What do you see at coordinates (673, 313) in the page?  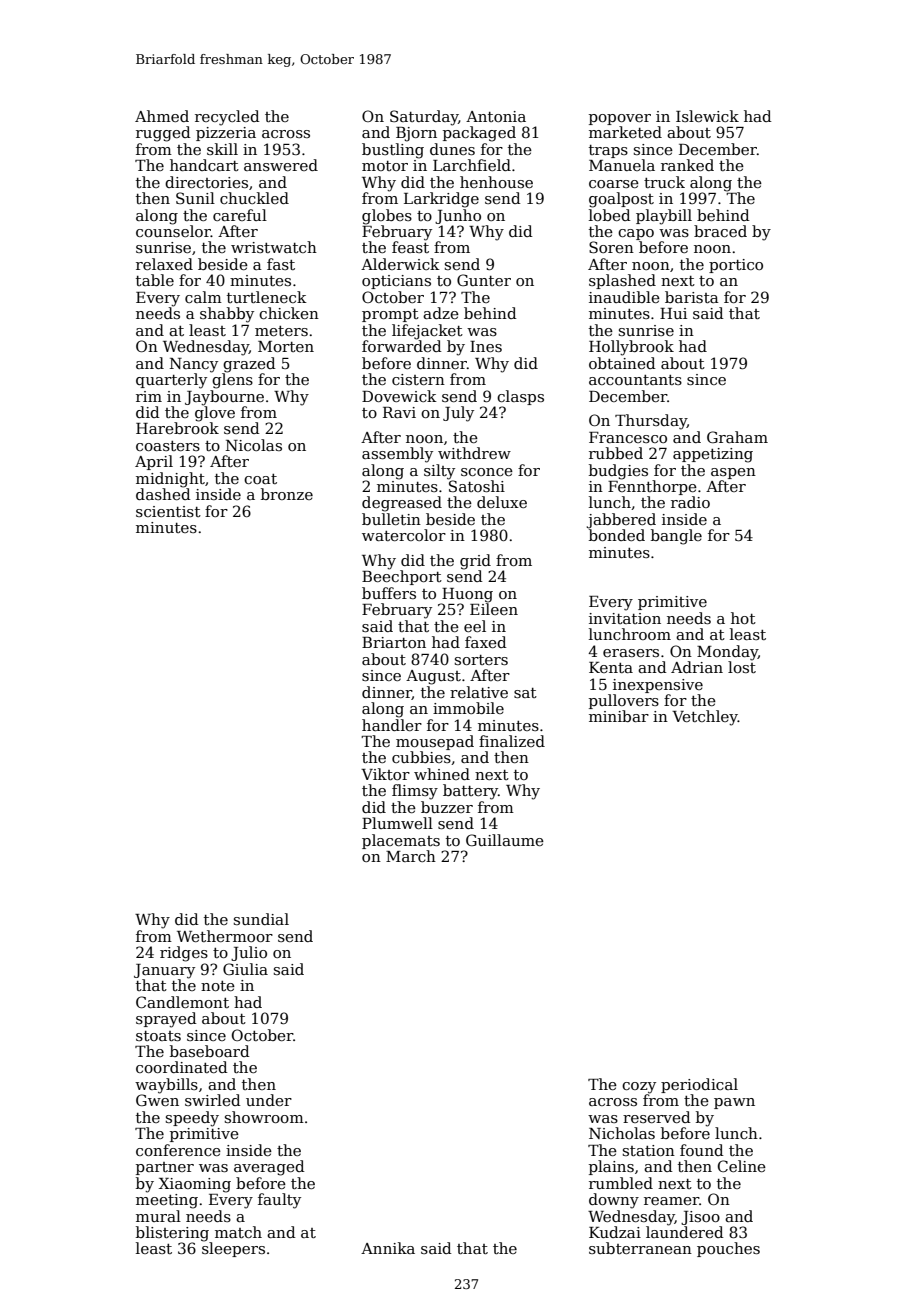 I see `Hui` at bounding box center [673, 313].
